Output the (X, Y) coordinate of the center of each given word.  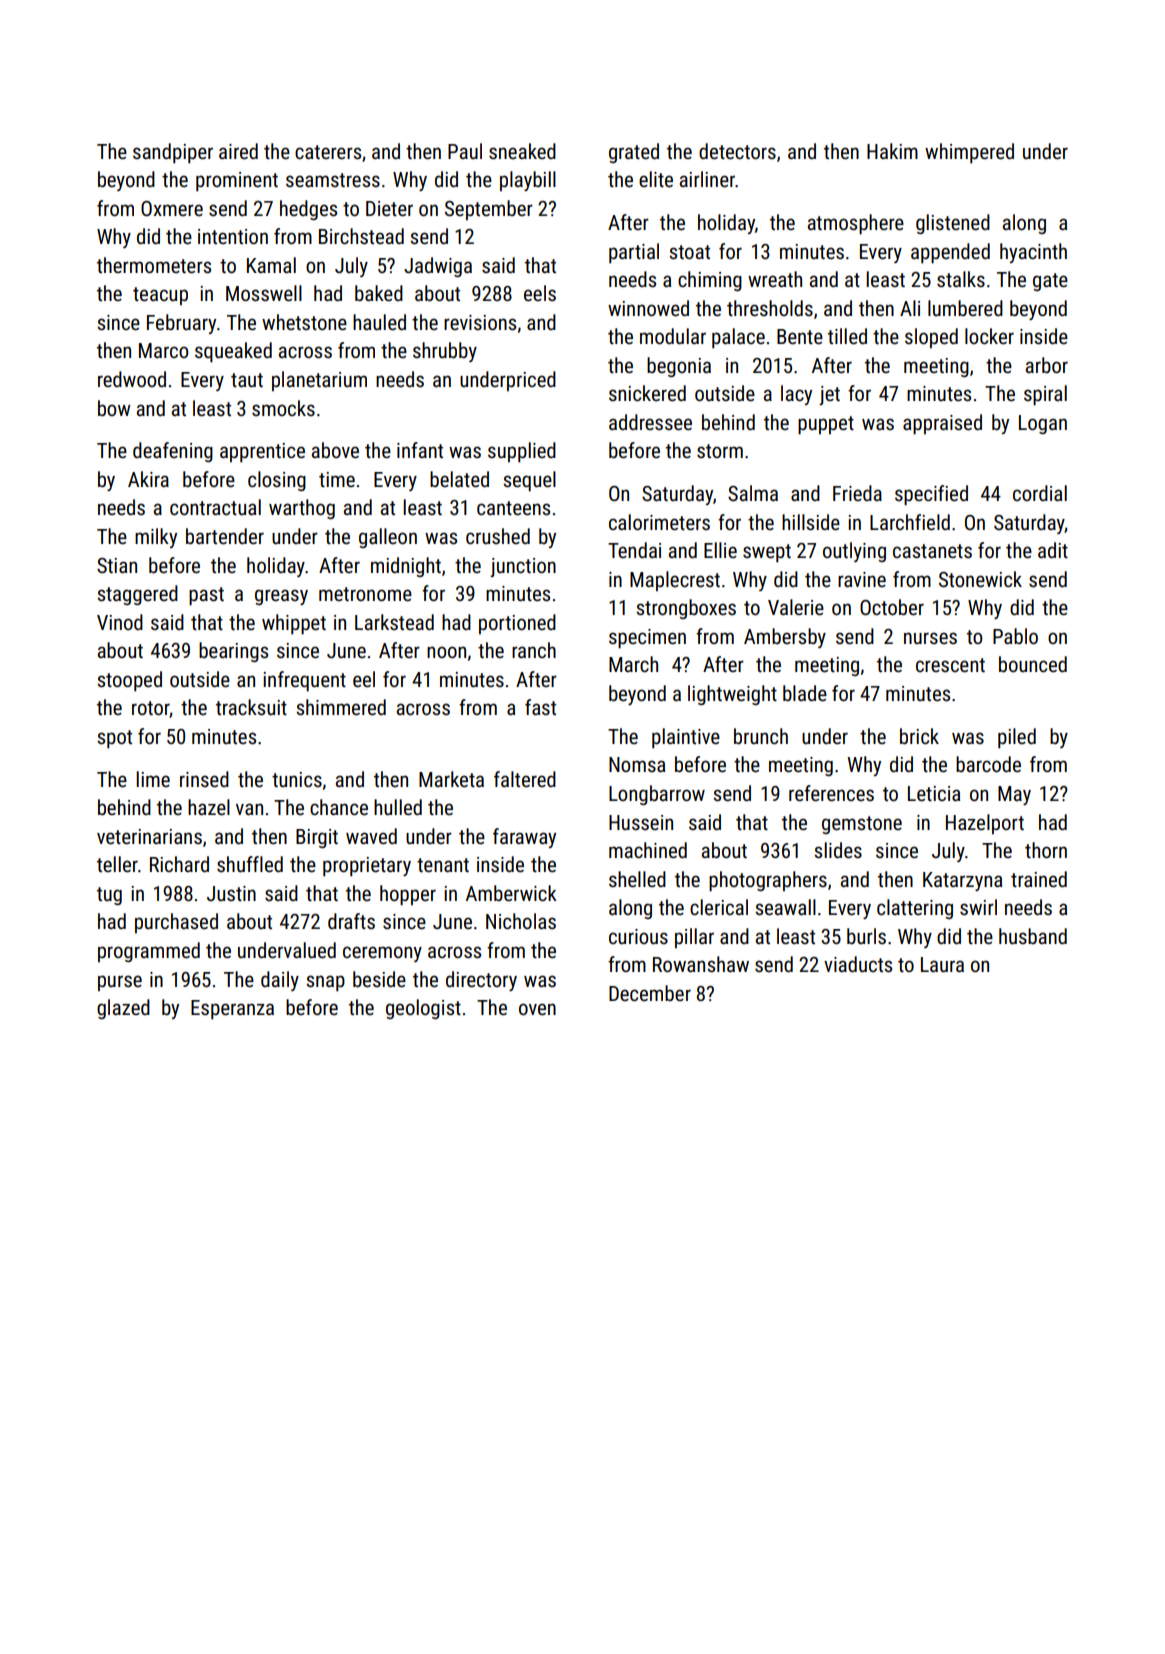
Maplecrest (675, 581)
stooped (129, 681)
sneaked (522, 151)
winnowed (648, 308)
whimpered (969, 153)
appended (950, 253)
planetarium (319, 381)
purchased (176, 923)
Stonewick (980, 579)
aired (238, 151)
